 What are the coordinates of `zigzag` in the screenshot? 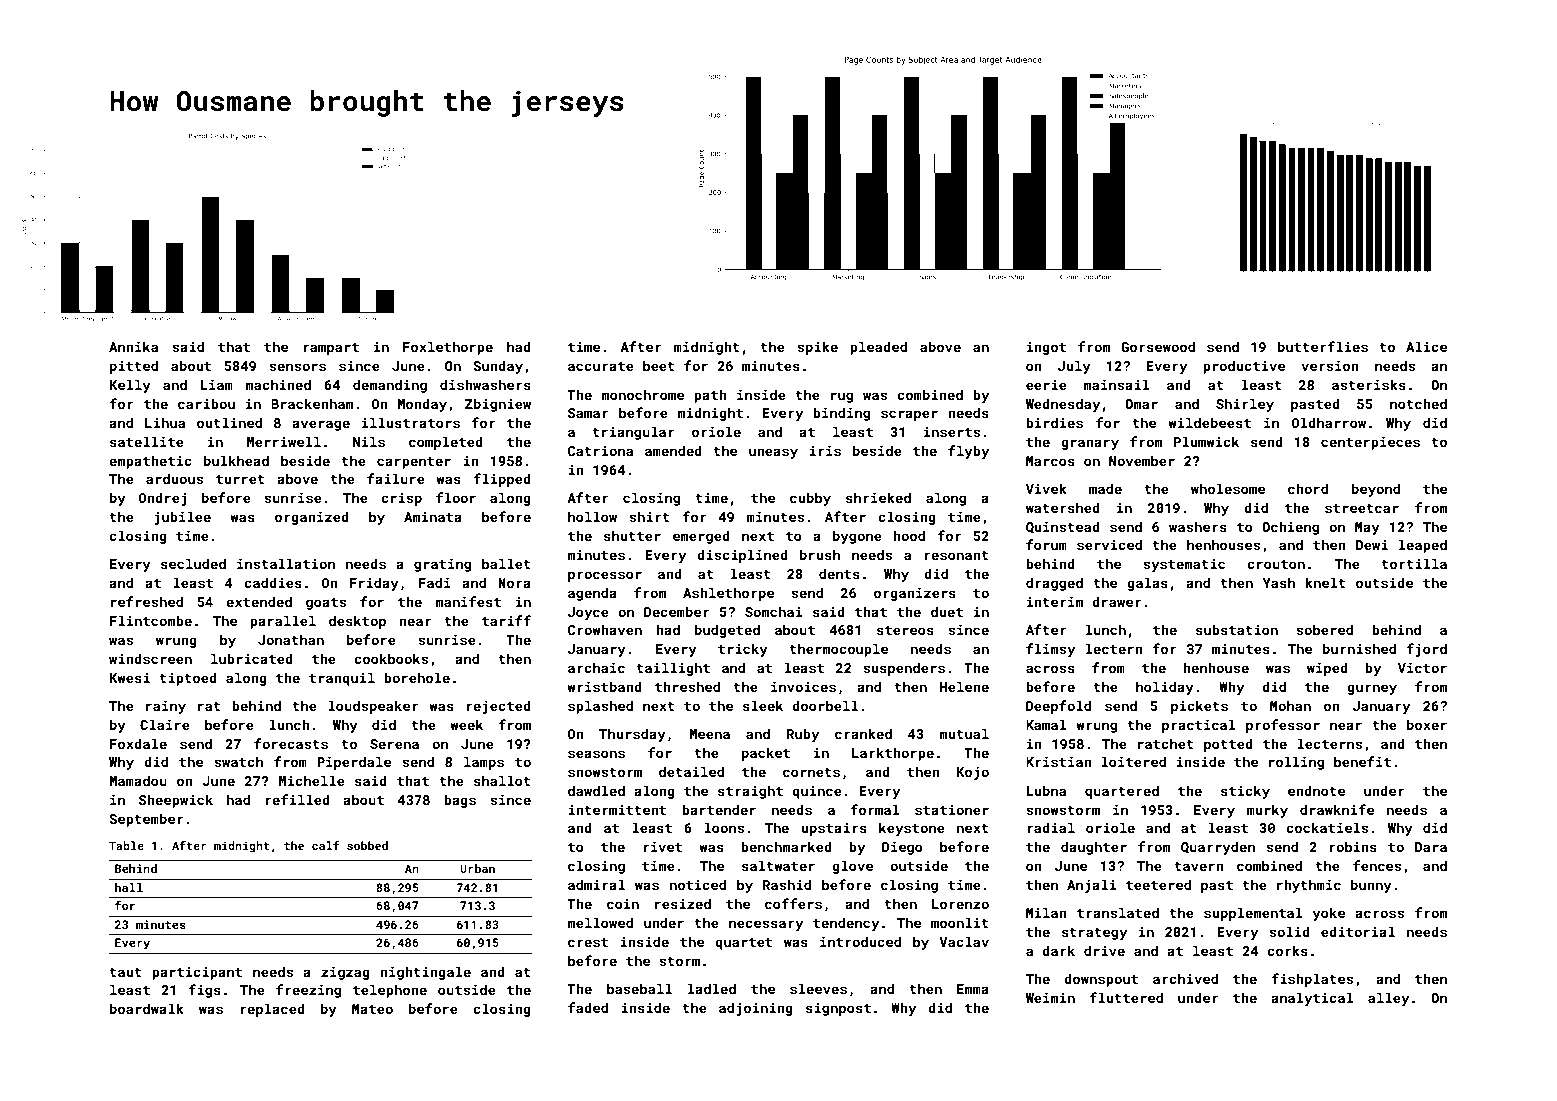 It's located at (345, 973).
